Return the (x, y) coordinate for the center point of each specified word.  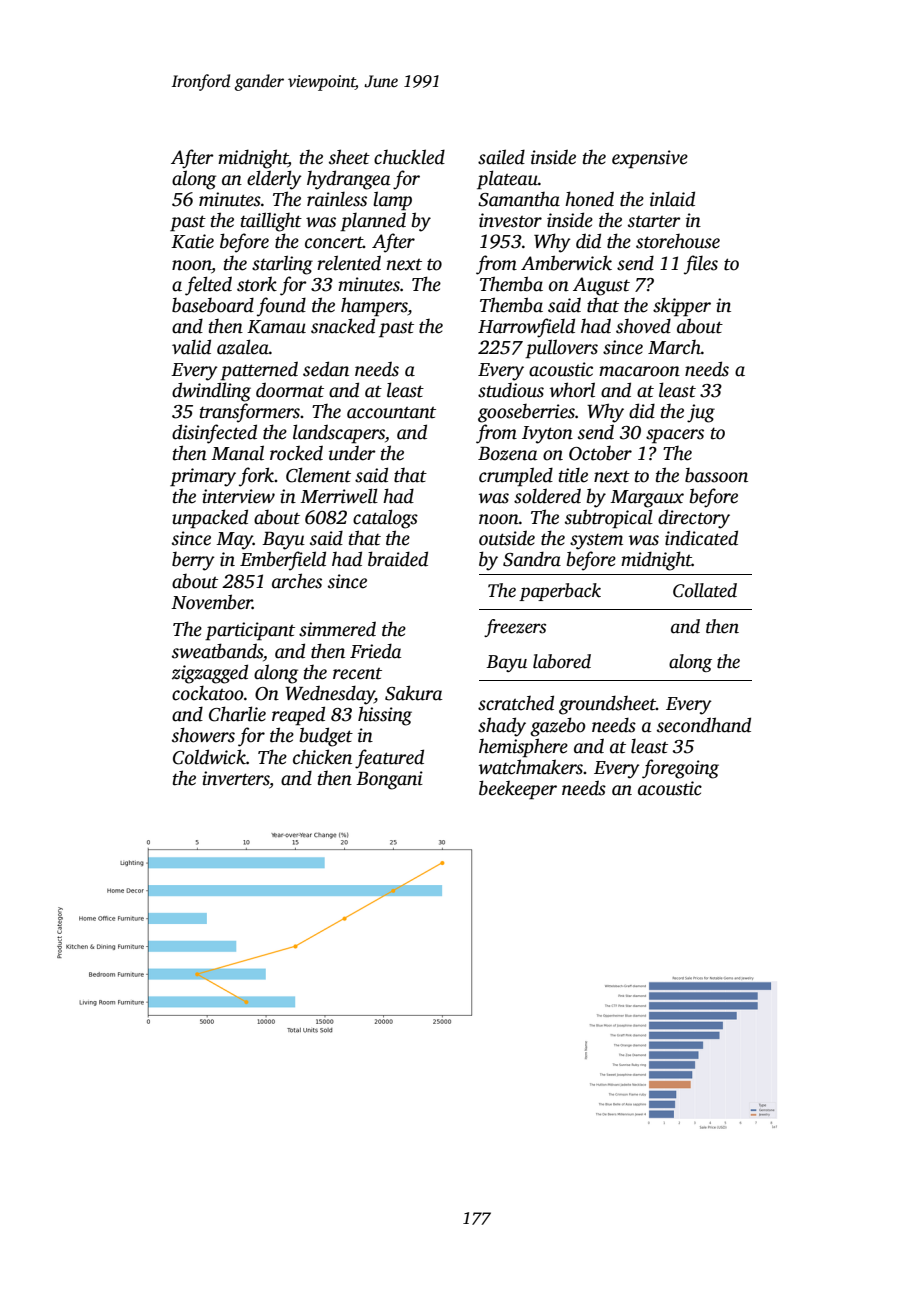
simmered (337, 629)
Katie (192, 241)
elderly (274, 180)
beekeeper (518, 790)
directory (694, 519)
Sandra (532, 559)
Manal (237, 453)
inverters (235, 778)
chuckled (409, 157)
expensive (650, 159)
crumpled (516, 477)
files (701, 265)
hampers (374, 307)
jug (701, 413)
